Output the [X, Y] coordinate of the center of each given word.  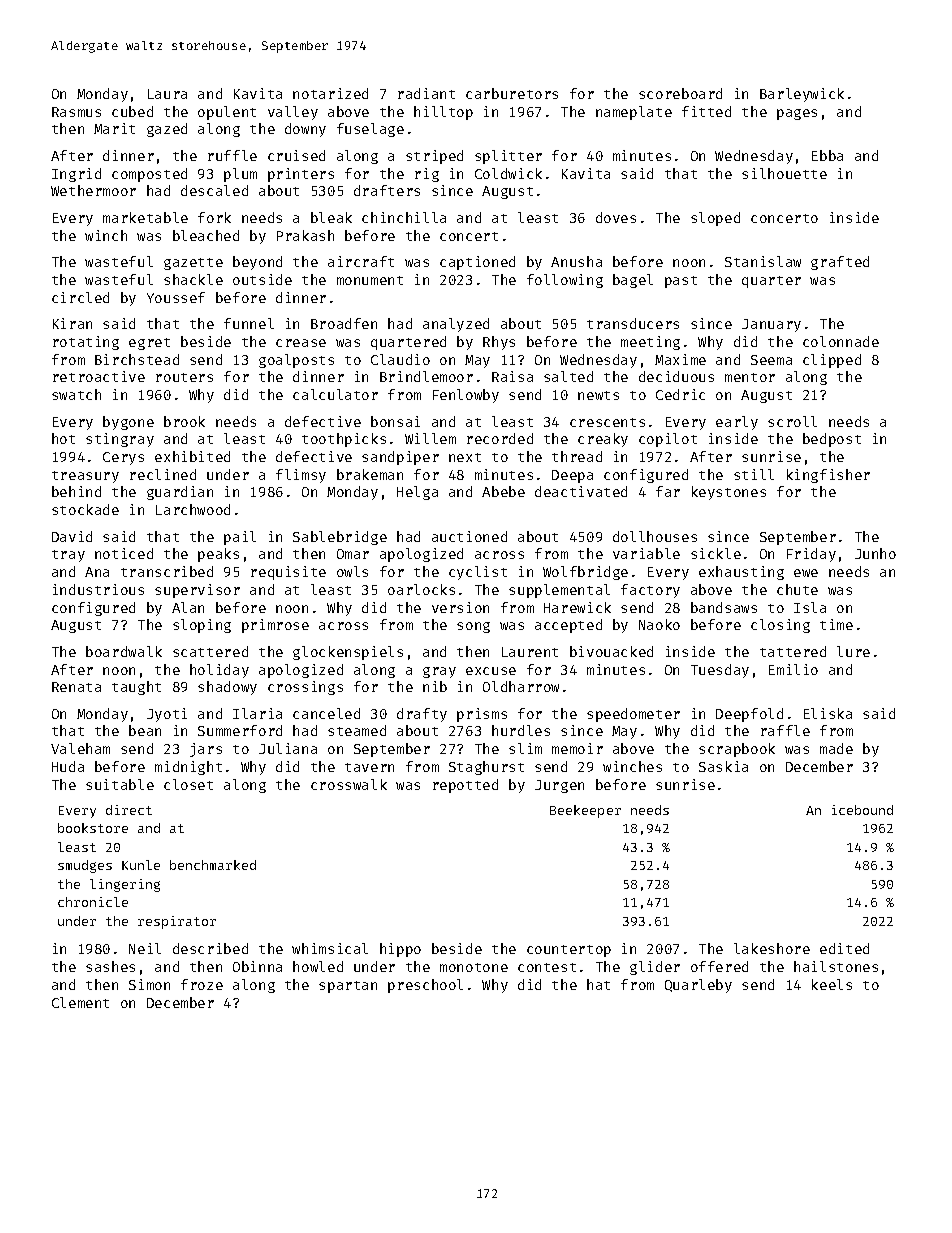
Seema [771, 360]
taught [136, 688]
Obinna [257, 966]
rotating [86, 343]
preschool [425, 986]
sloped [715, 219]
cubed [132, 111]
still [754, 474]
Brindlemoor [426, 376]
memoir [577, 748]
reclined [163, 474]
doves [616, 217]
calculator [335, 394]
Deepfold [749, 715]
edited [844, 948]
